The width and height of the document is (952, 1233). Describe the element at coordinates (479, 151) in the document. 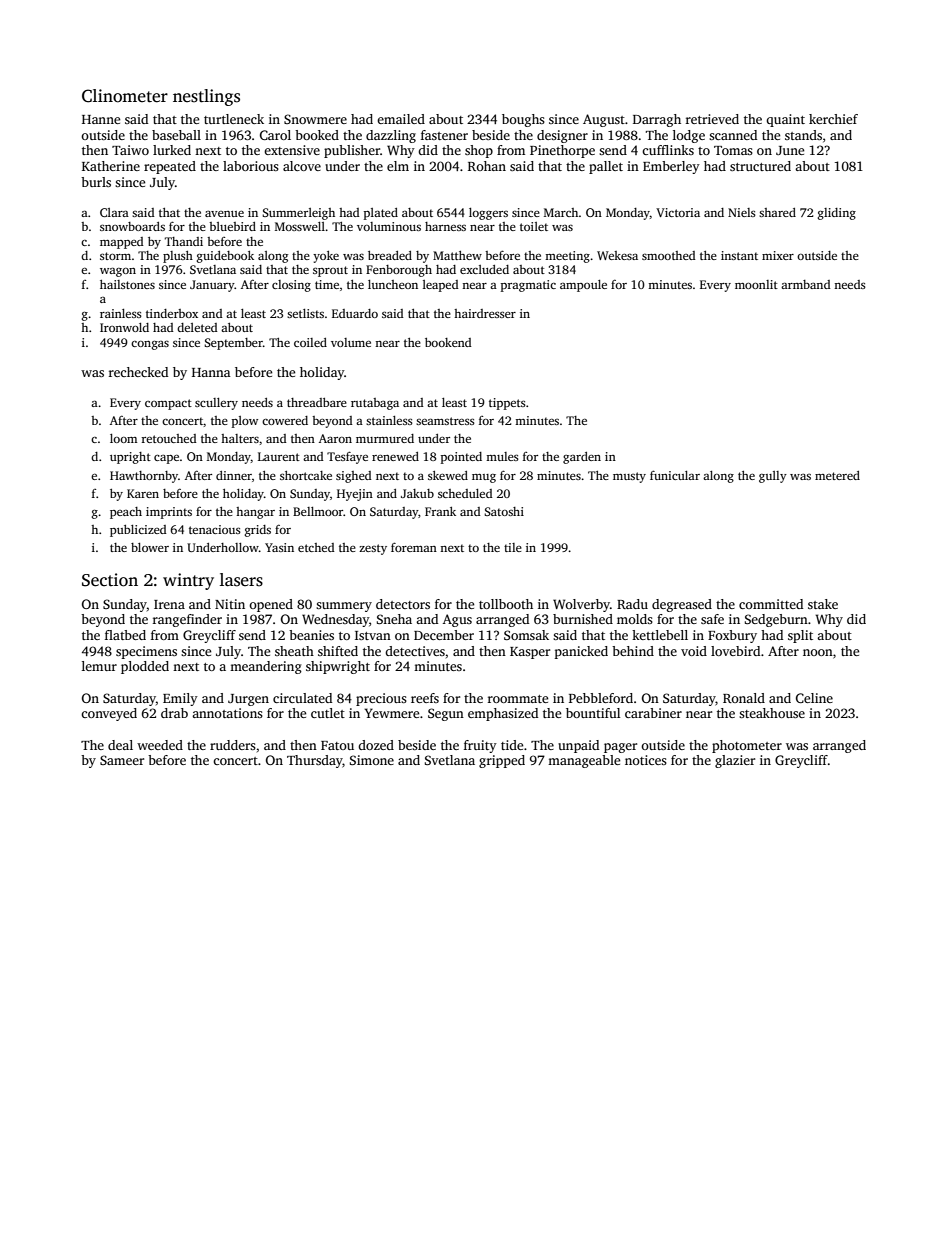

I see `shop` at that location.
